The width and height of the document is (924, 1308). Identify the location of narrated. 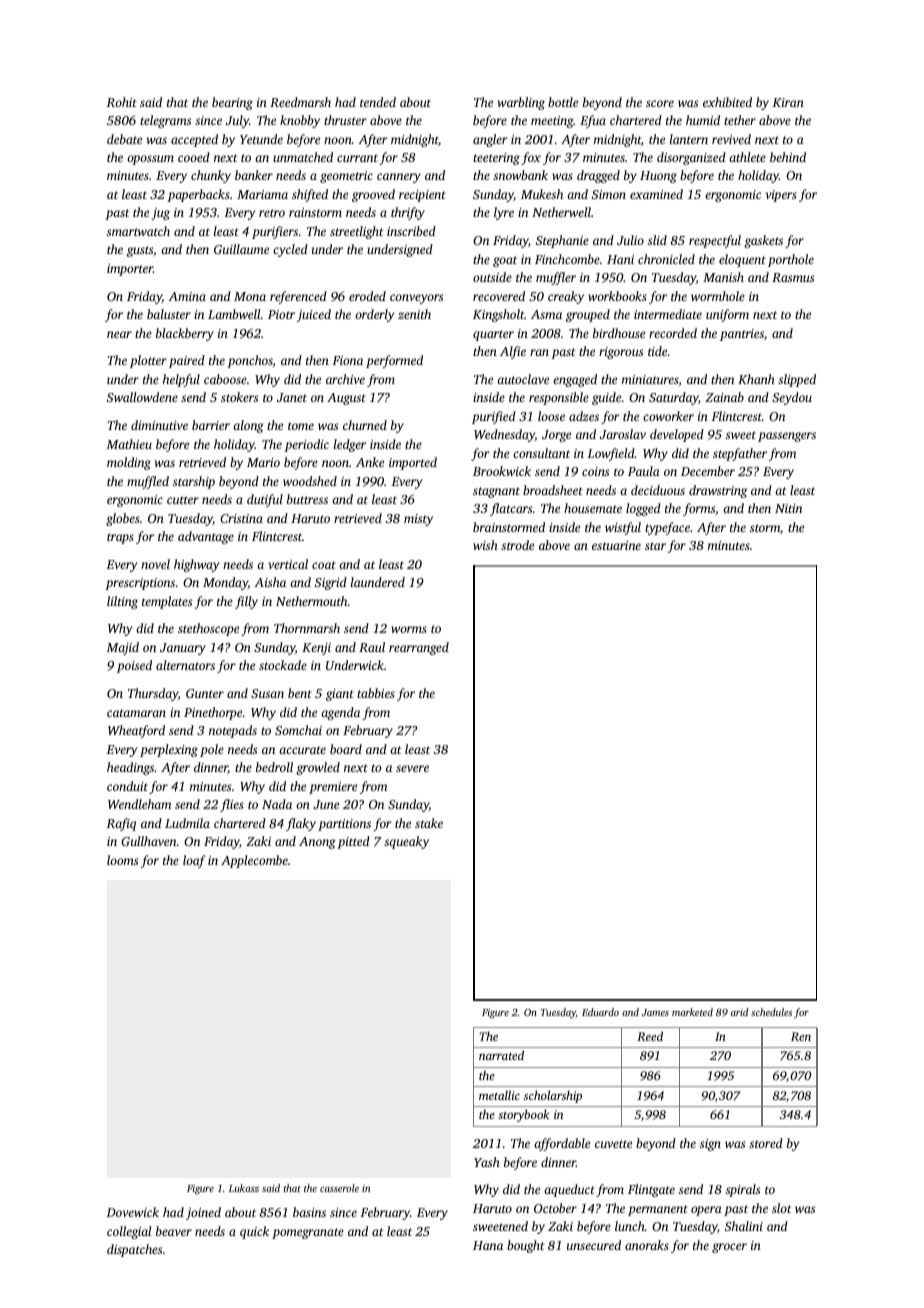
(501, 1055).
